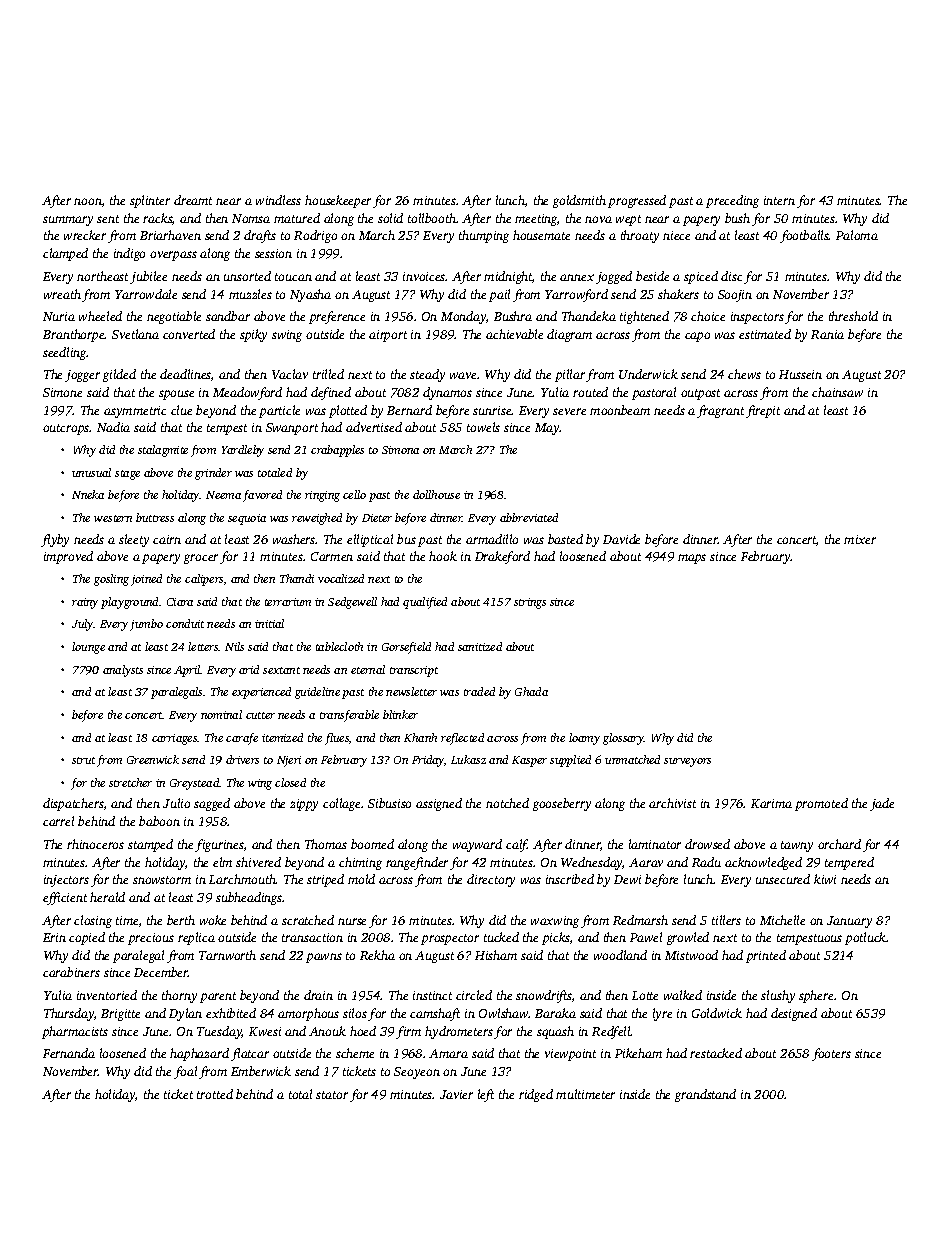 This page has height=1233, width=952. Describe the element at coordinates (547, 429) in the page. I see `May` at that location.
